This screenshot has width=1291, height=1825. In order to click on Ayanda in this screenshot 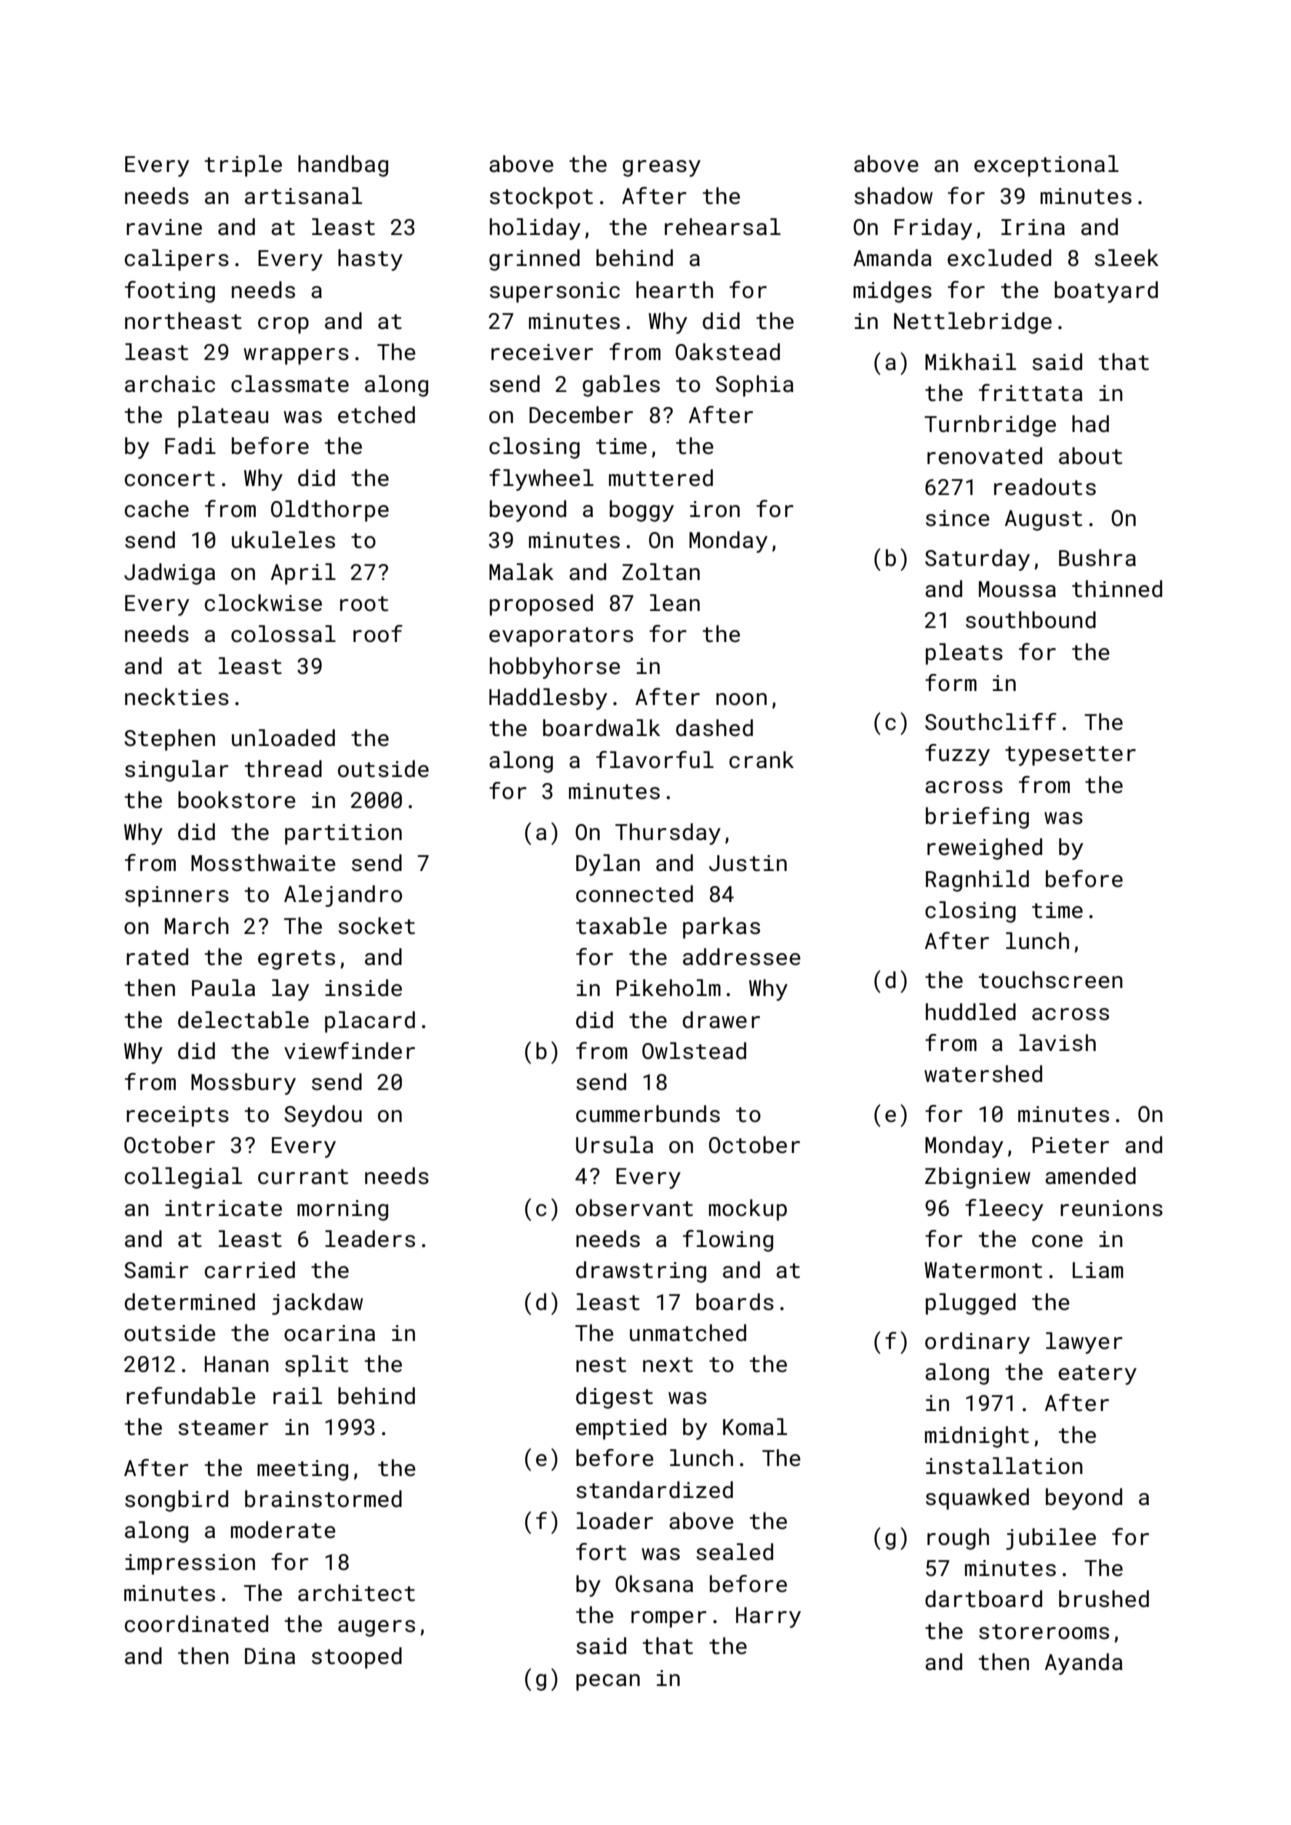, I will do `click(1084, 1664)`.
